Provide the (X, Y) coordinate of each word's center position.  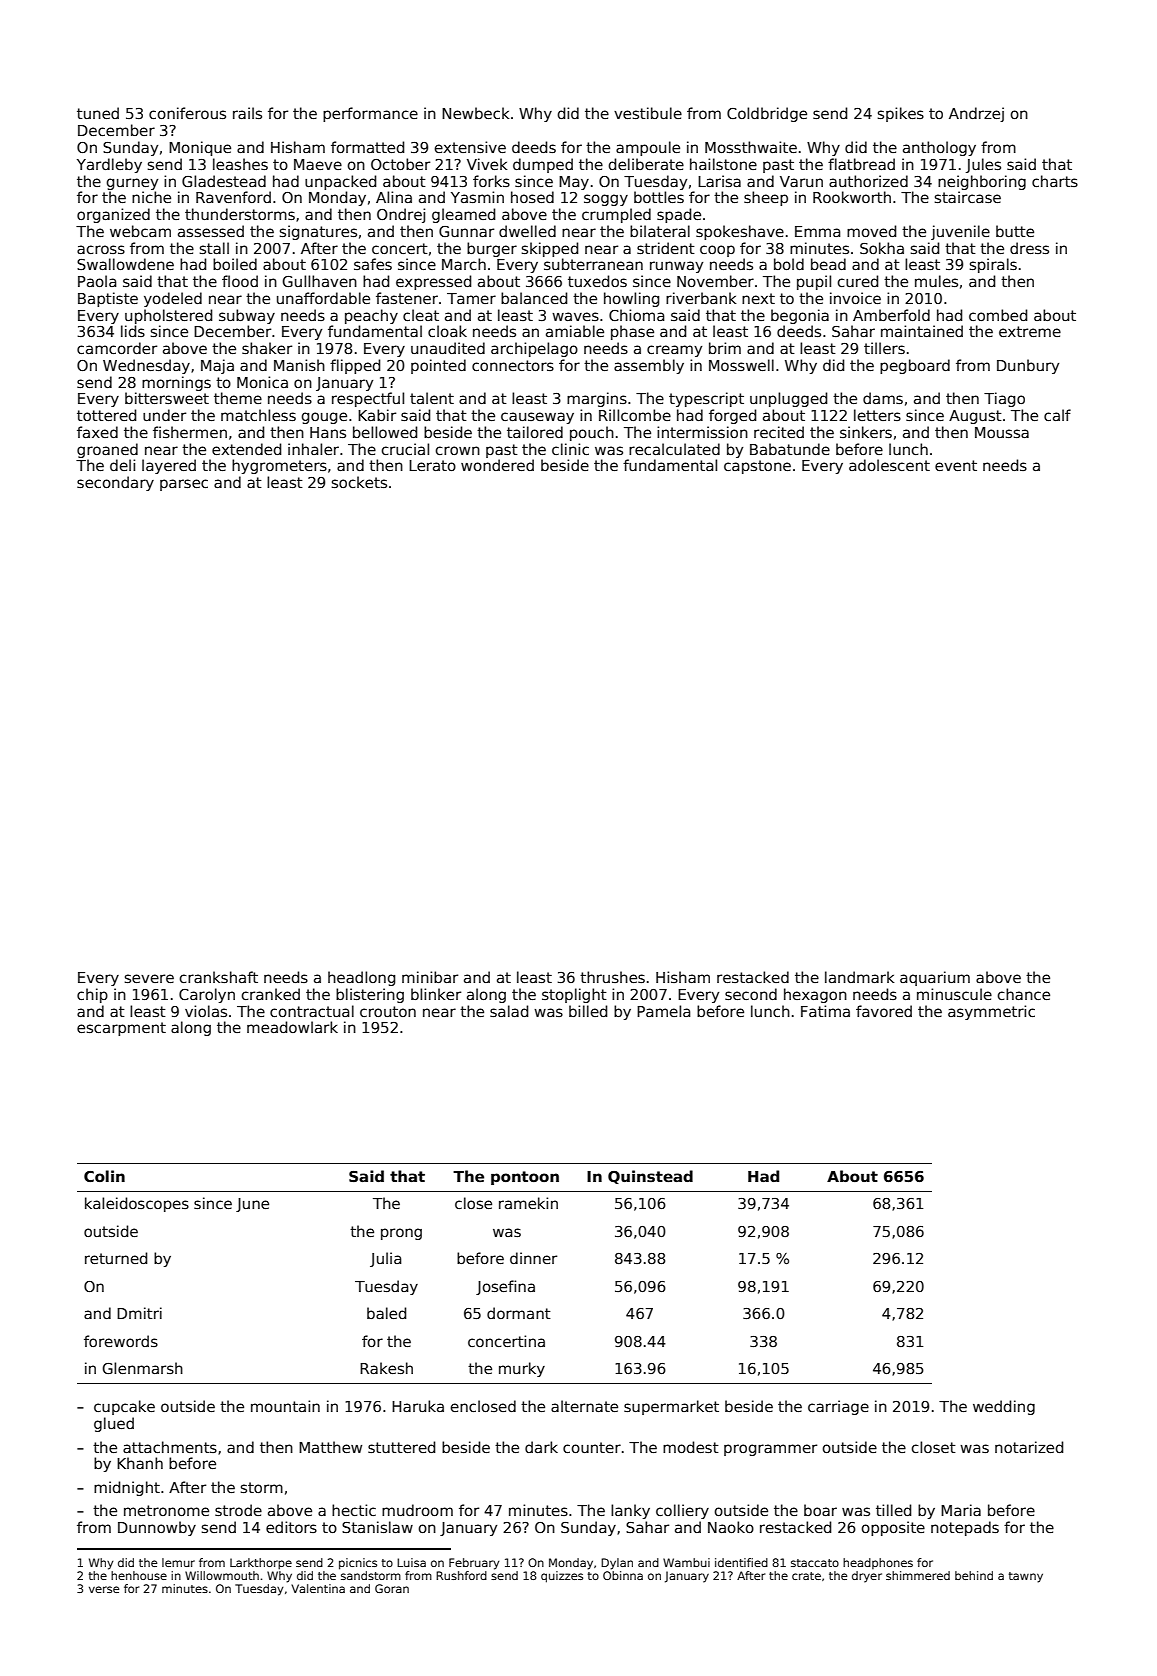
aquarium (935, 978)
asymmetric (991, 1012)
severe (149, 978)
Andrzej (976, 114)
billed (588, 1011)
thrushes (612, 977)
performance (370, 114)
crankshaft (219, 977)
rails (247, 113)
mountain (285, 1406)
